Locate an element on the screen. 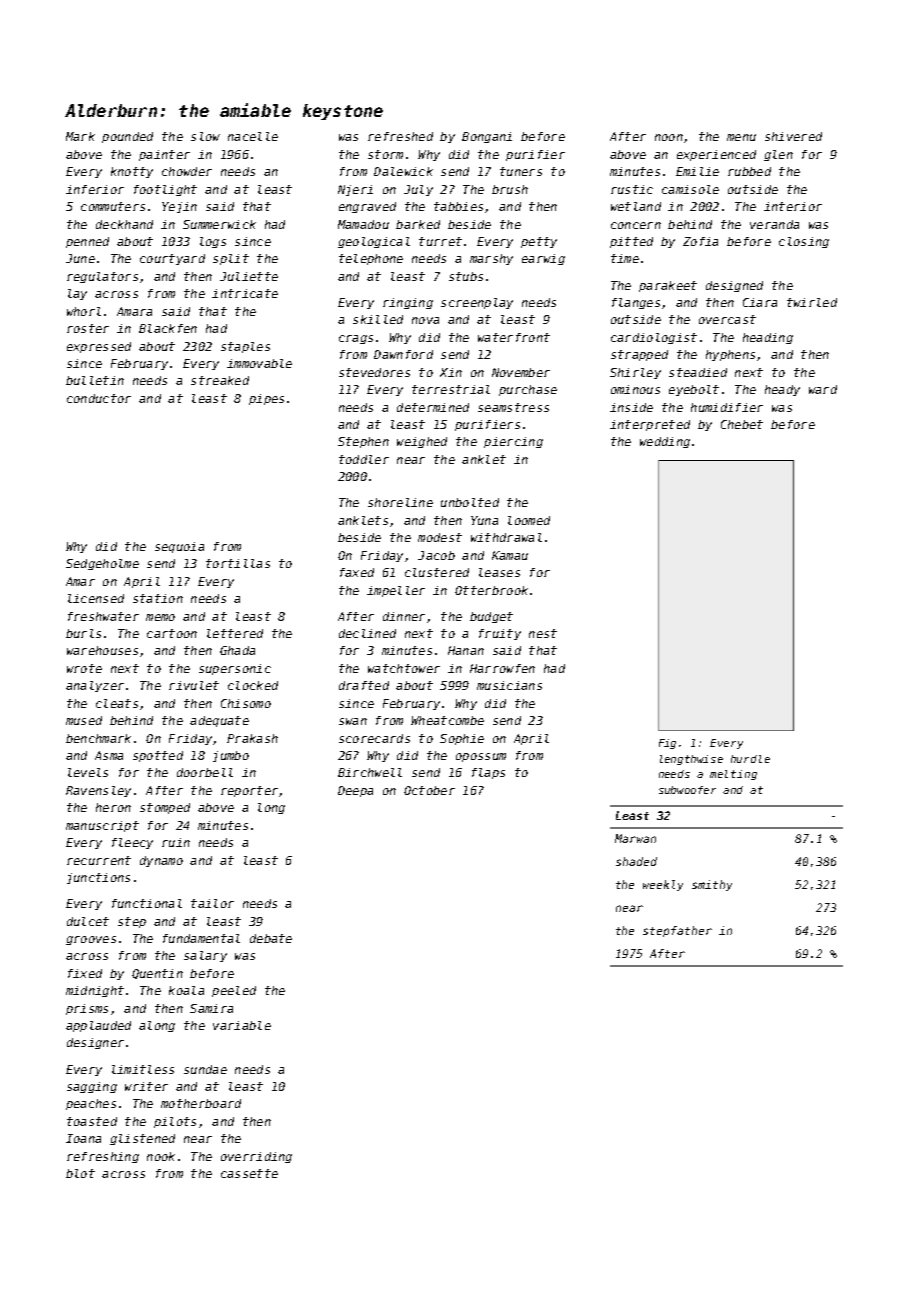 Image resolution: width=908 pixels, height=1316 pixels. Chebet is located at coordinates (742, 424).
